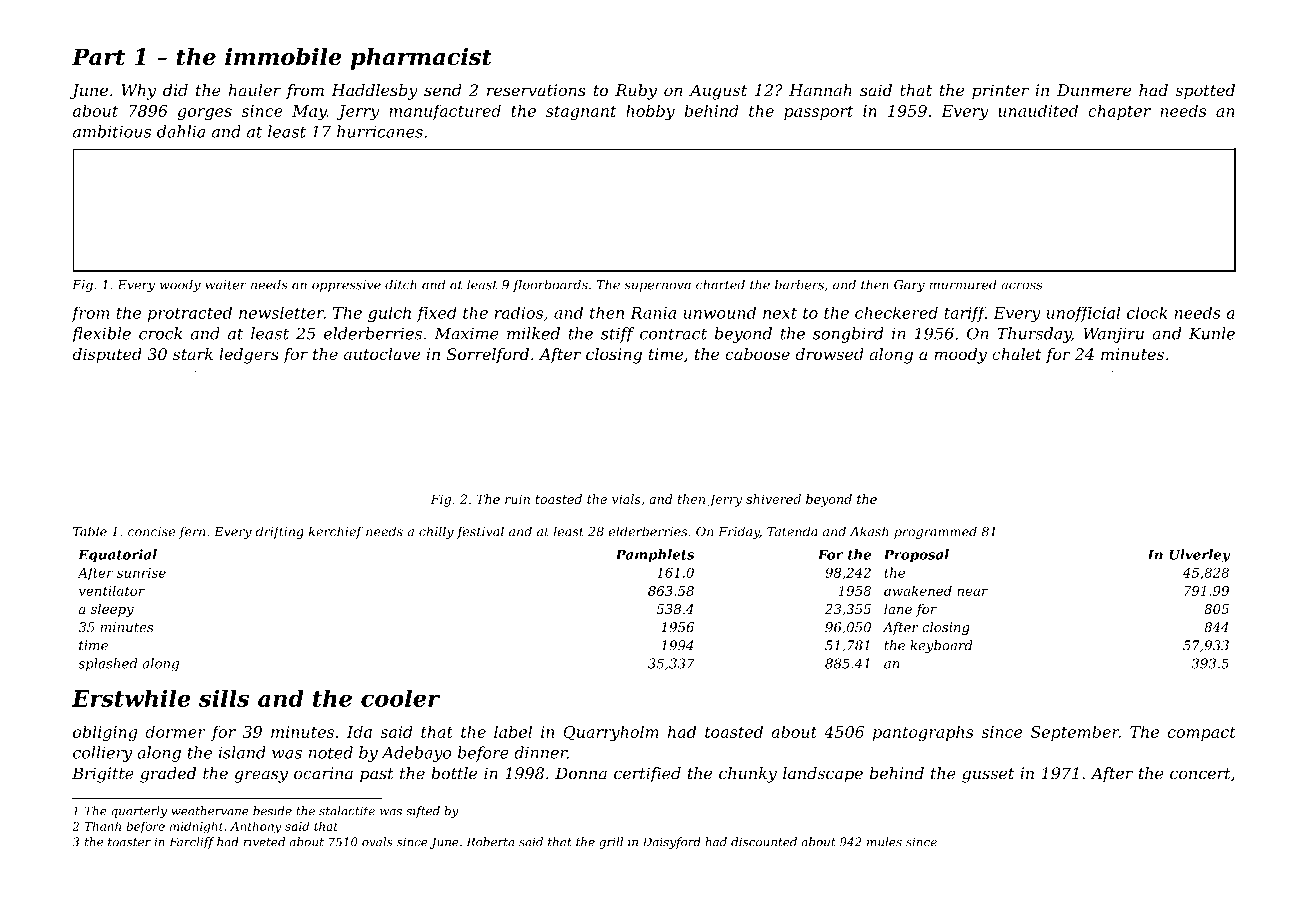 The image size is (1308, 924). Describe the element at coordinates (626, 499) in the page. I see `vials` at that location.
